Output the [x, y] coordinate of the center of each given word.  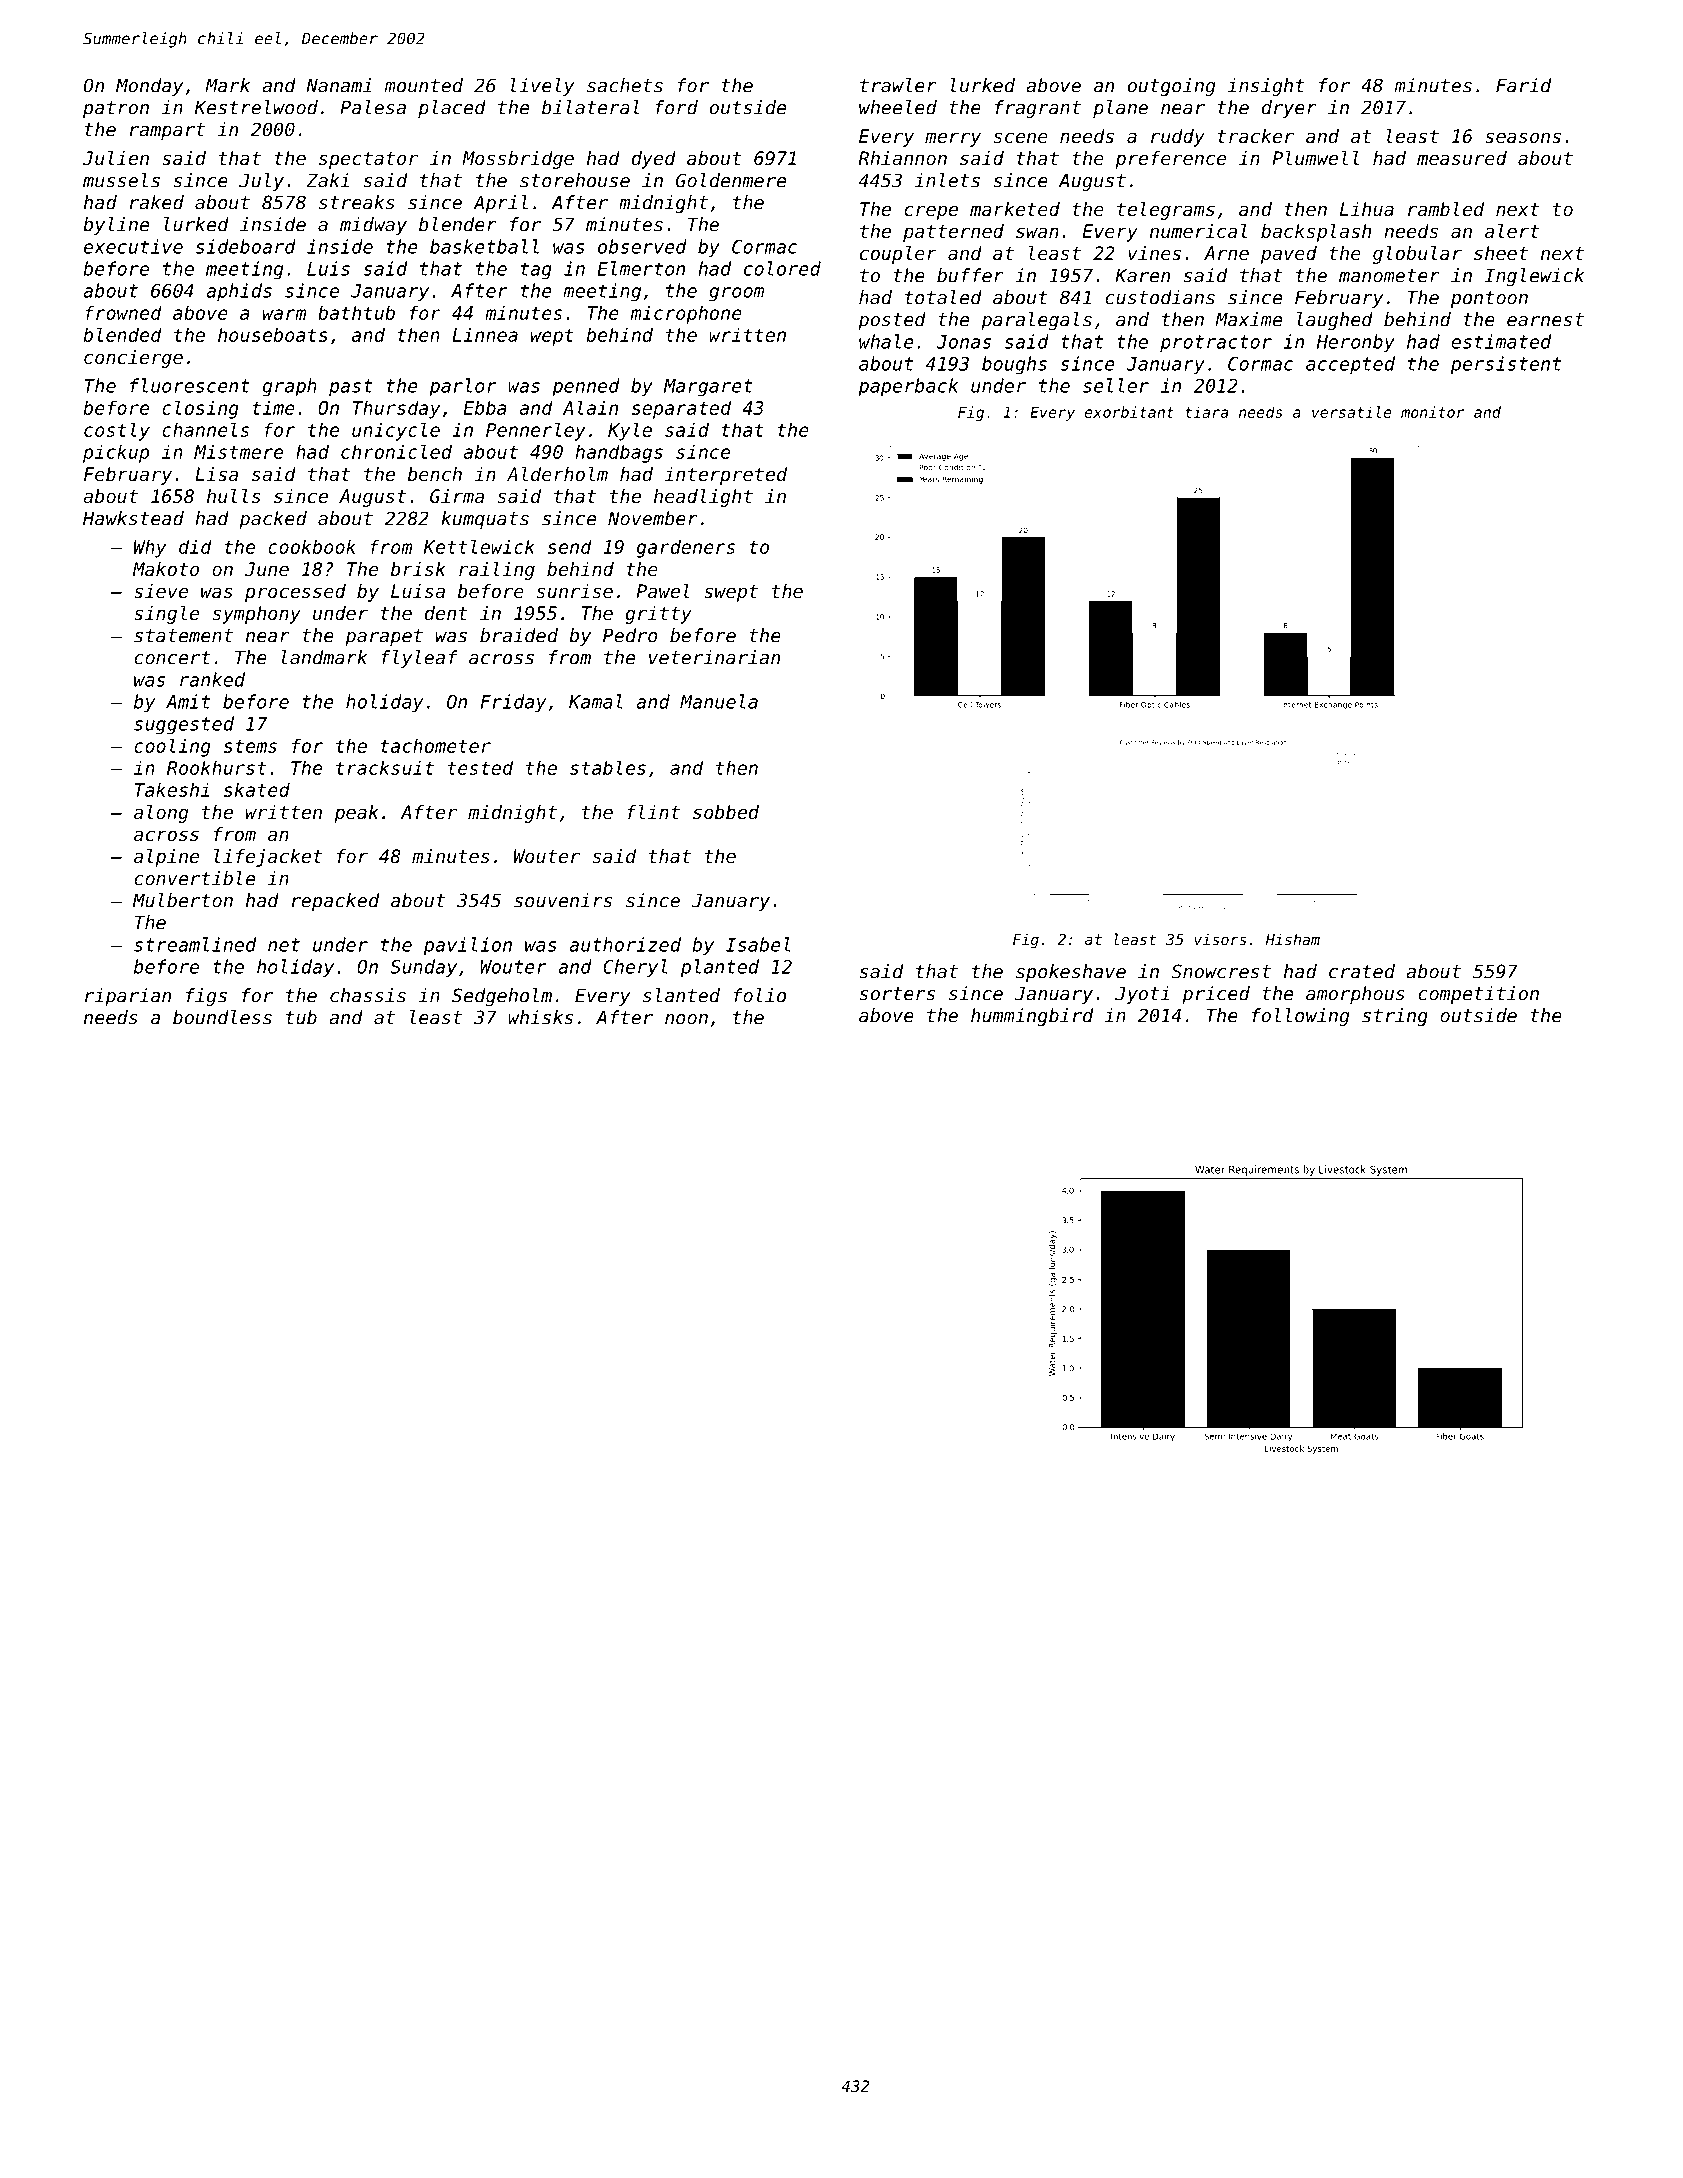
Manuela [719, 701]
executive [133, 246]
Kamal [596, 701]
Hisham [1293, 939]
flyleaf [419, 659]
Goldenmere [731, 180]
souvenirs [563, 900]
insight [1266, 87]
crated [1362, 971]
